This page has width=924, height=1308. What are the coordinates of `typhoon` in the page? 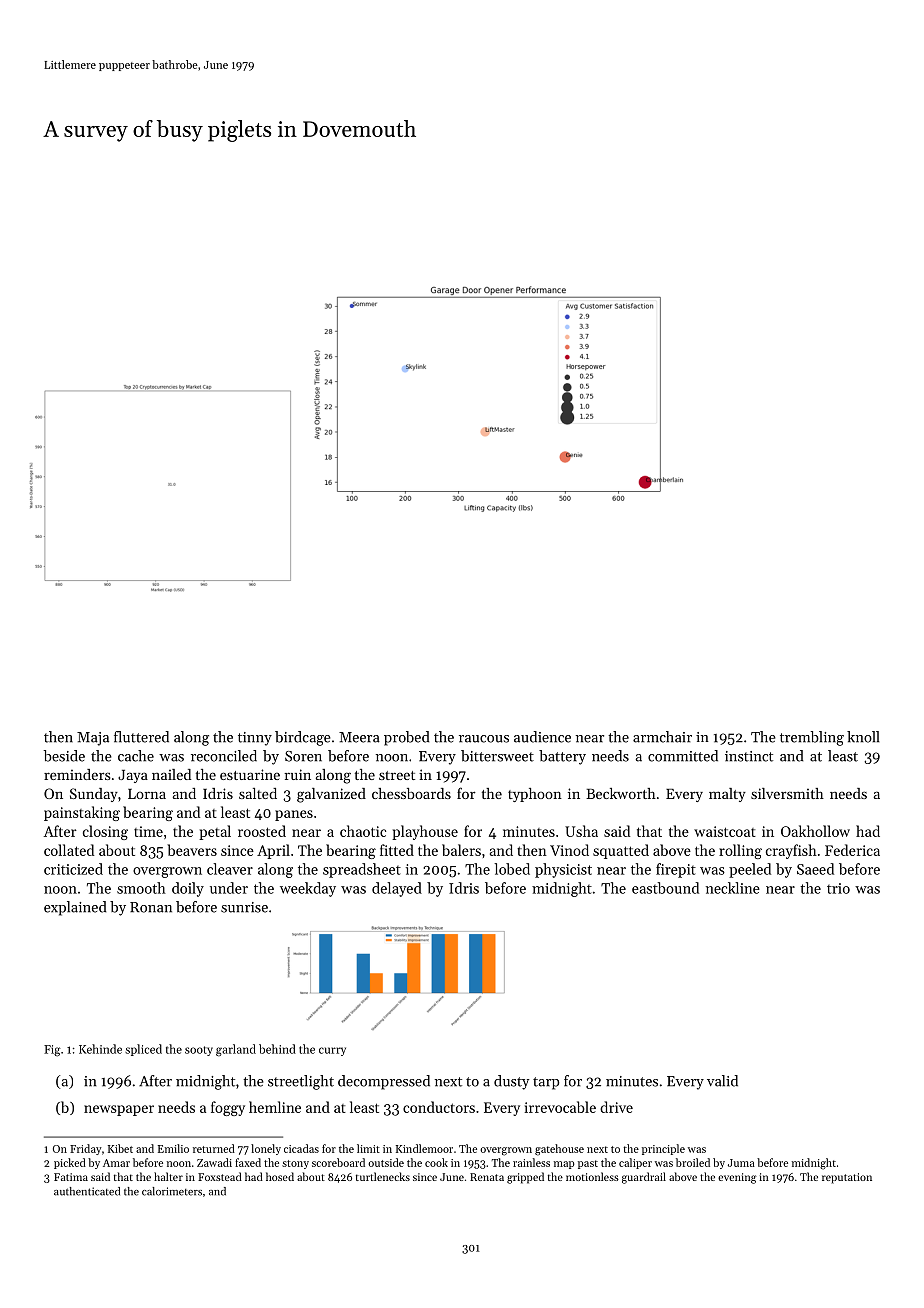 It's located at (535, 795).
